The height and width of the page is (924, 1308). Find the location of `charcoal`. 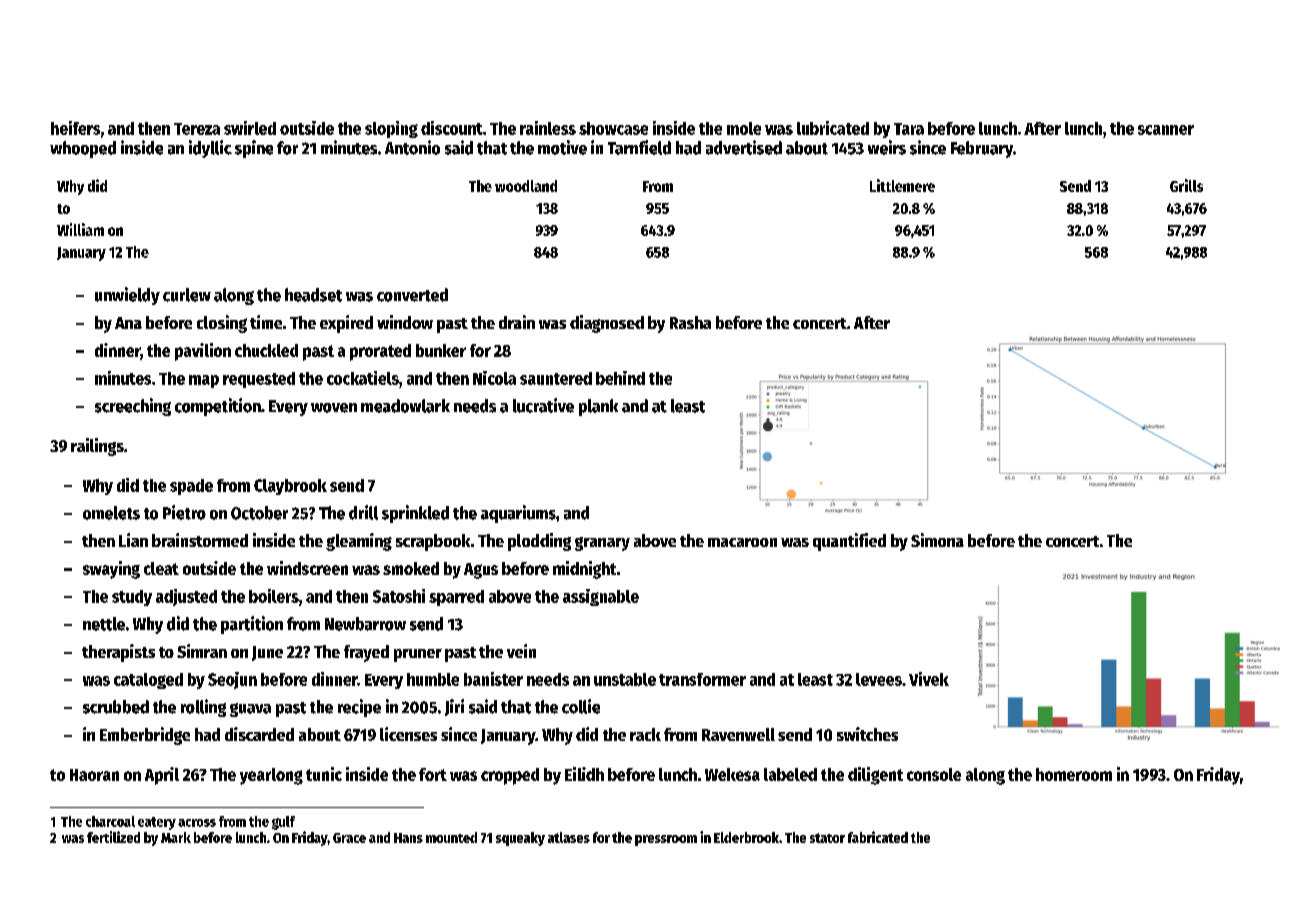

charcoal is located at coordinates (110, 821).
